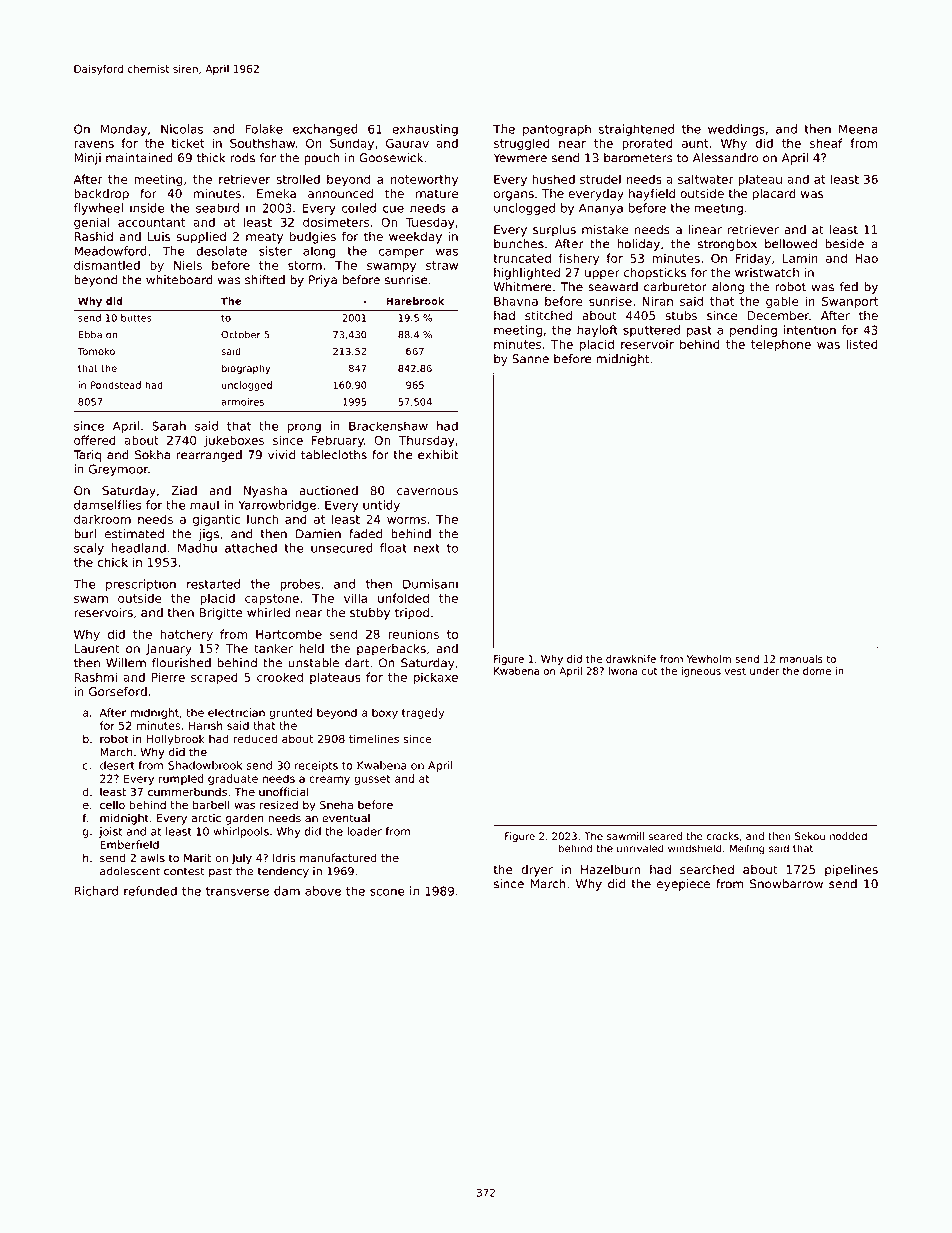 The height and width of the document is (1233, 952). What do you see at coordinates (391, 158) in the document?
I see `Goosewick` at bounding box center [391, 158].
